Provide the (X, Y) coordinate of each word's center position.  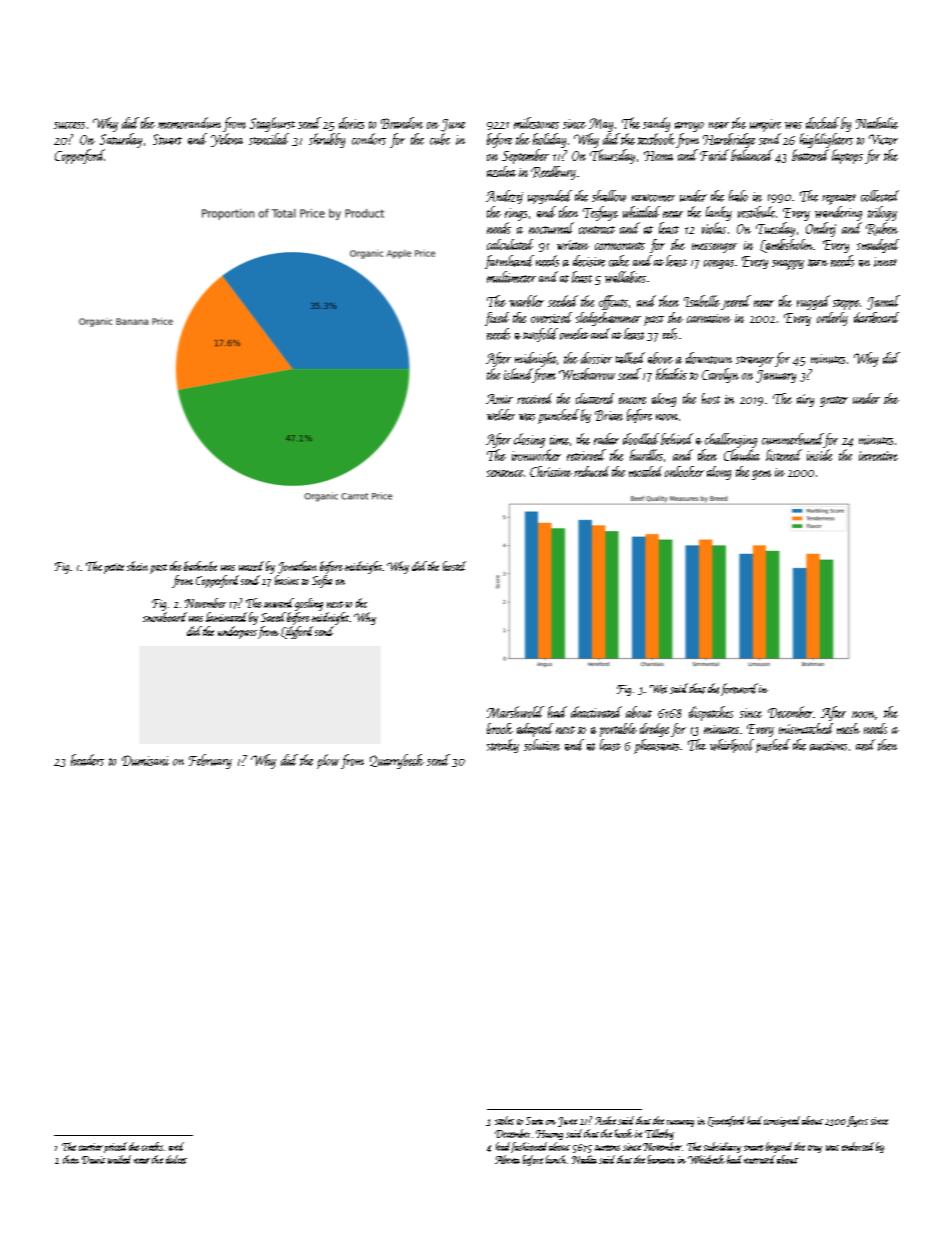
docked (822, 123)
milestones (536, 123)
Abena (507, 1159)
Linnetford (726, 1121)
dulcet (176, 1159)
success (69, 125)
